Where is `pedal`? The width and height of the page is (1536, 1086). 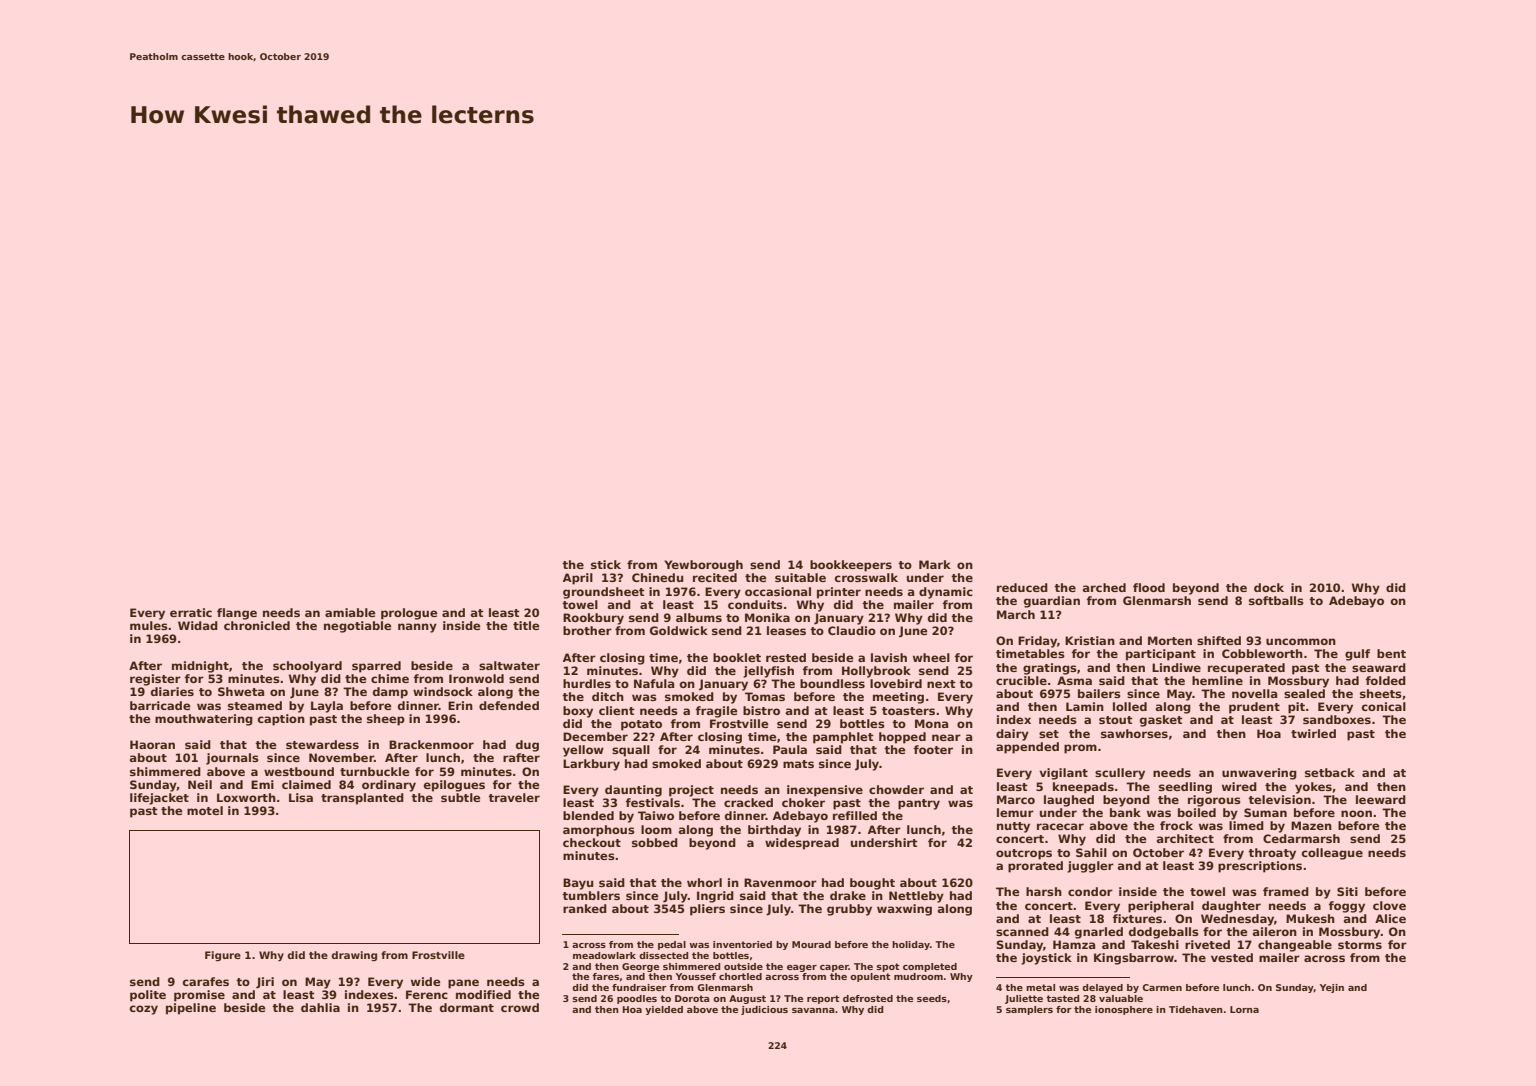 pedal is located at coordinates (672, 945).
